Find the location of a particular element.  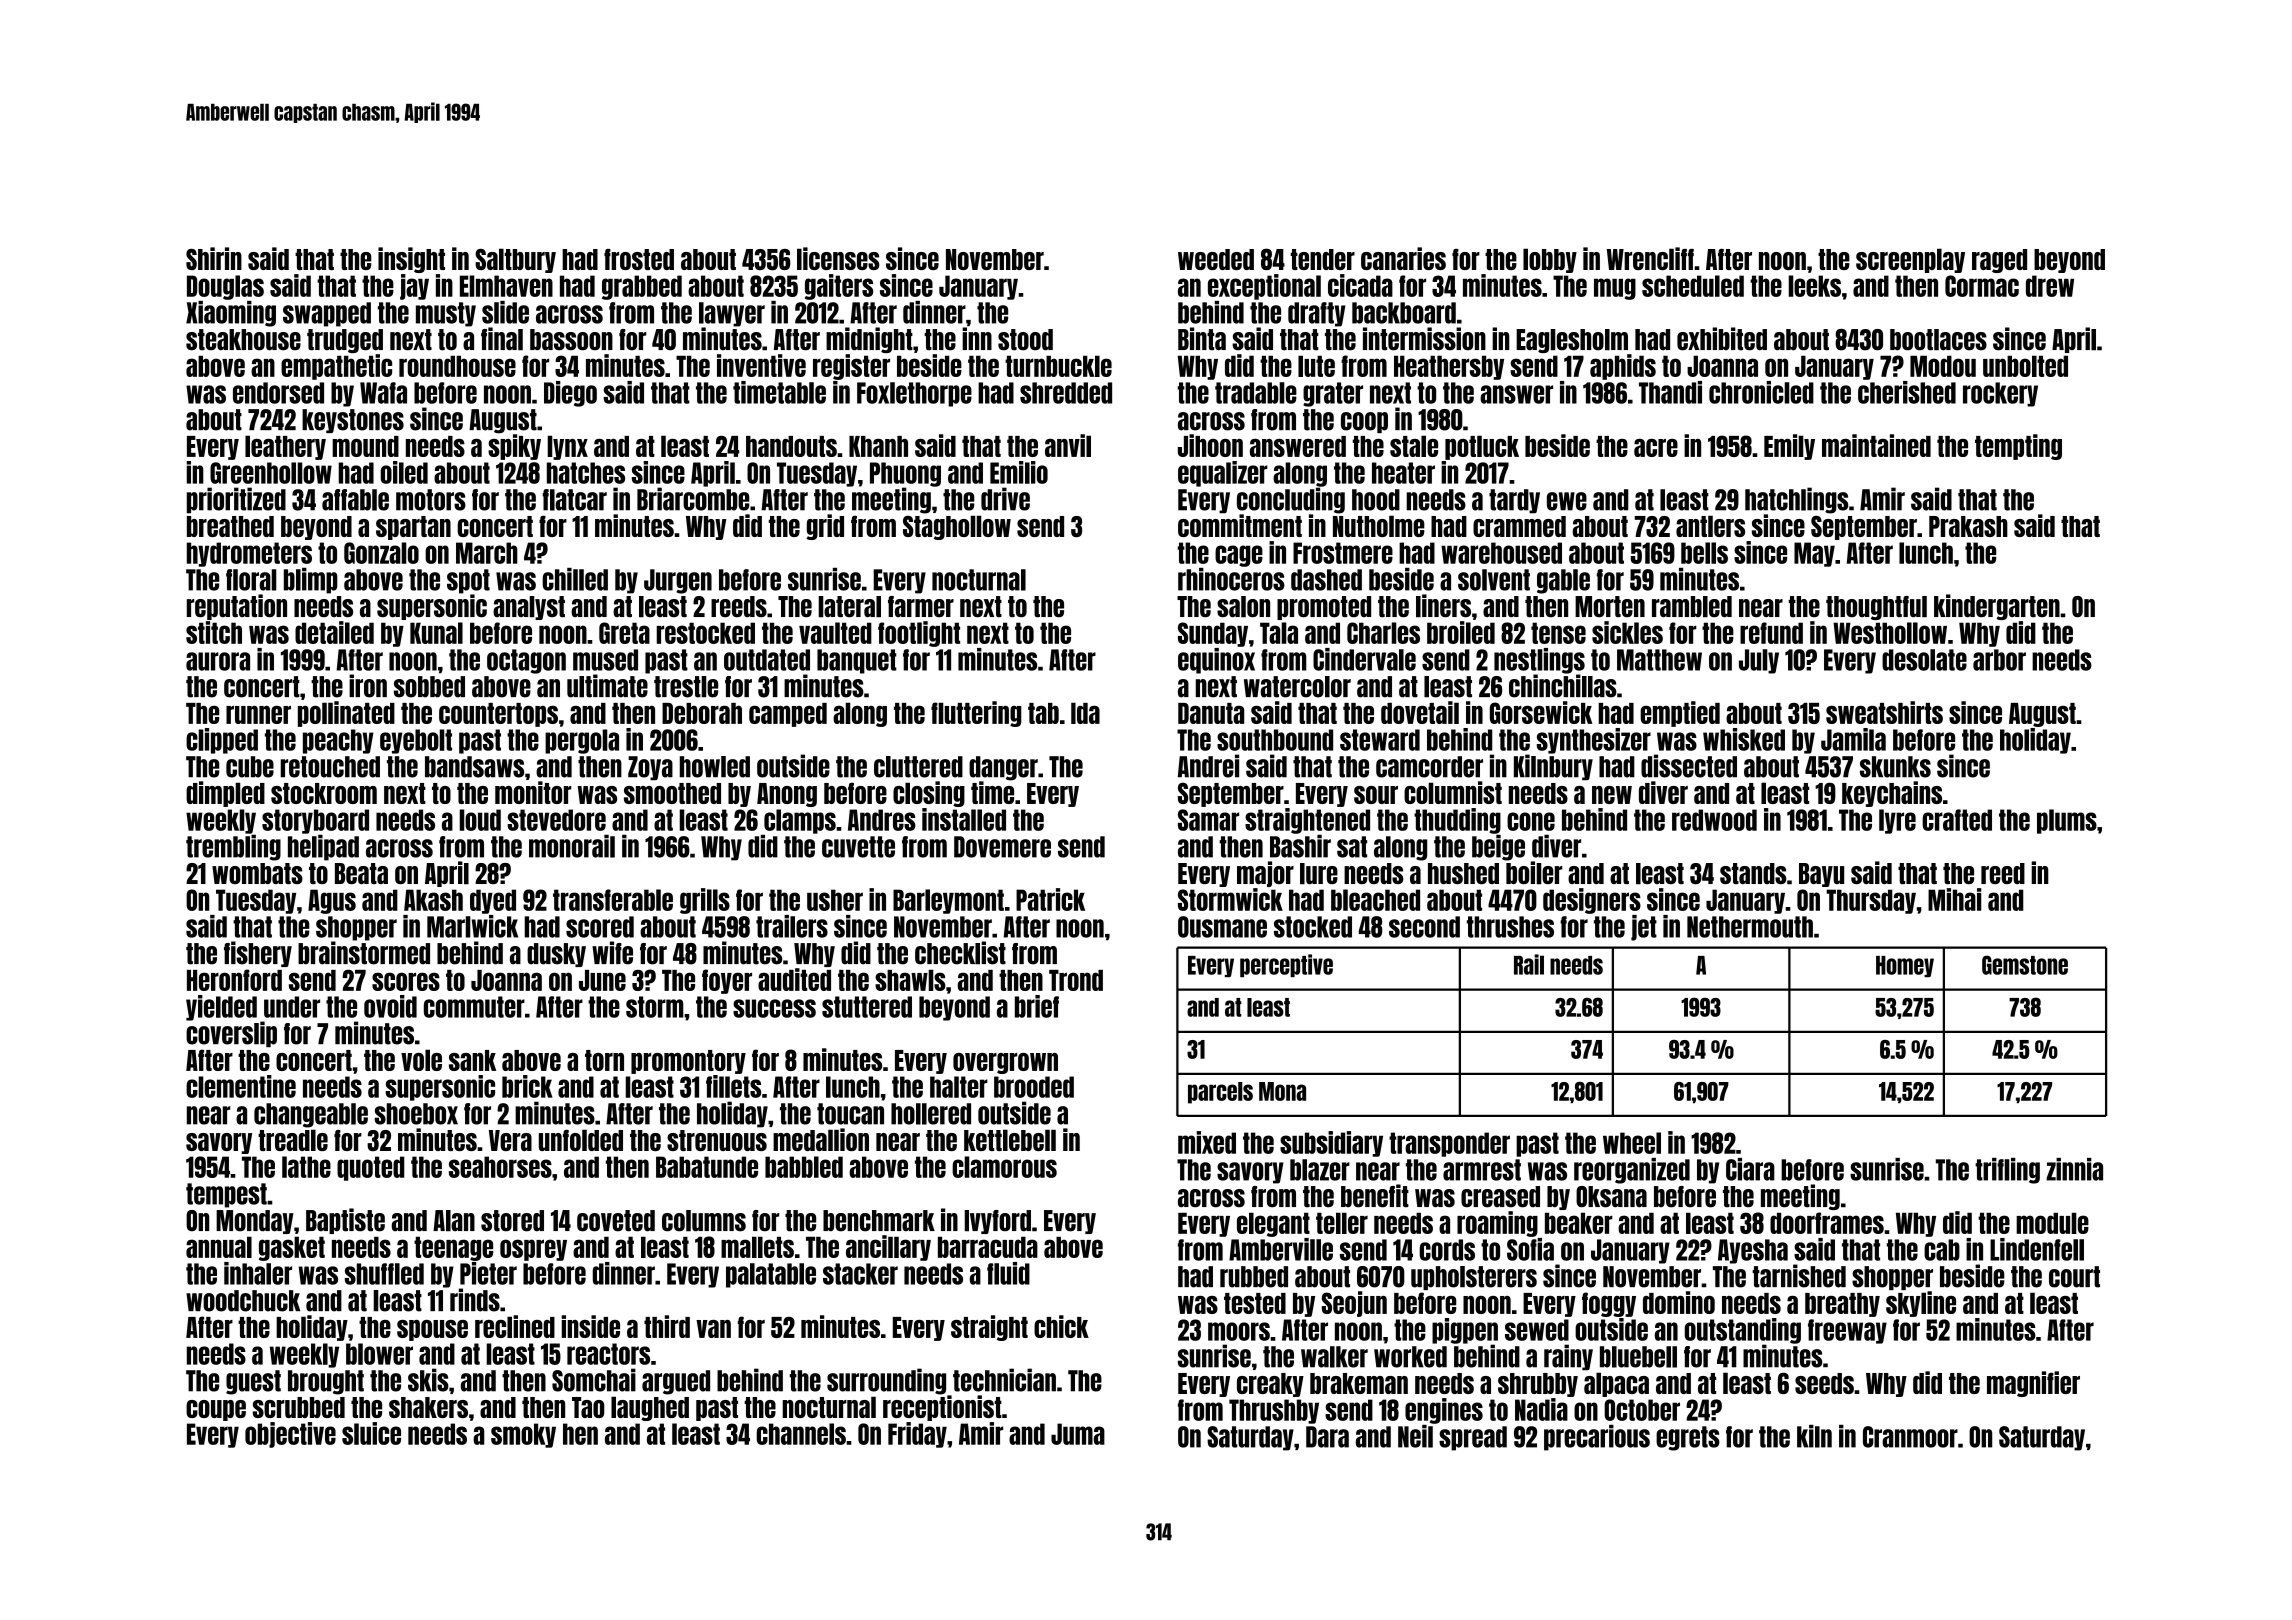

cherished is located at coordinates (1907, 392).
